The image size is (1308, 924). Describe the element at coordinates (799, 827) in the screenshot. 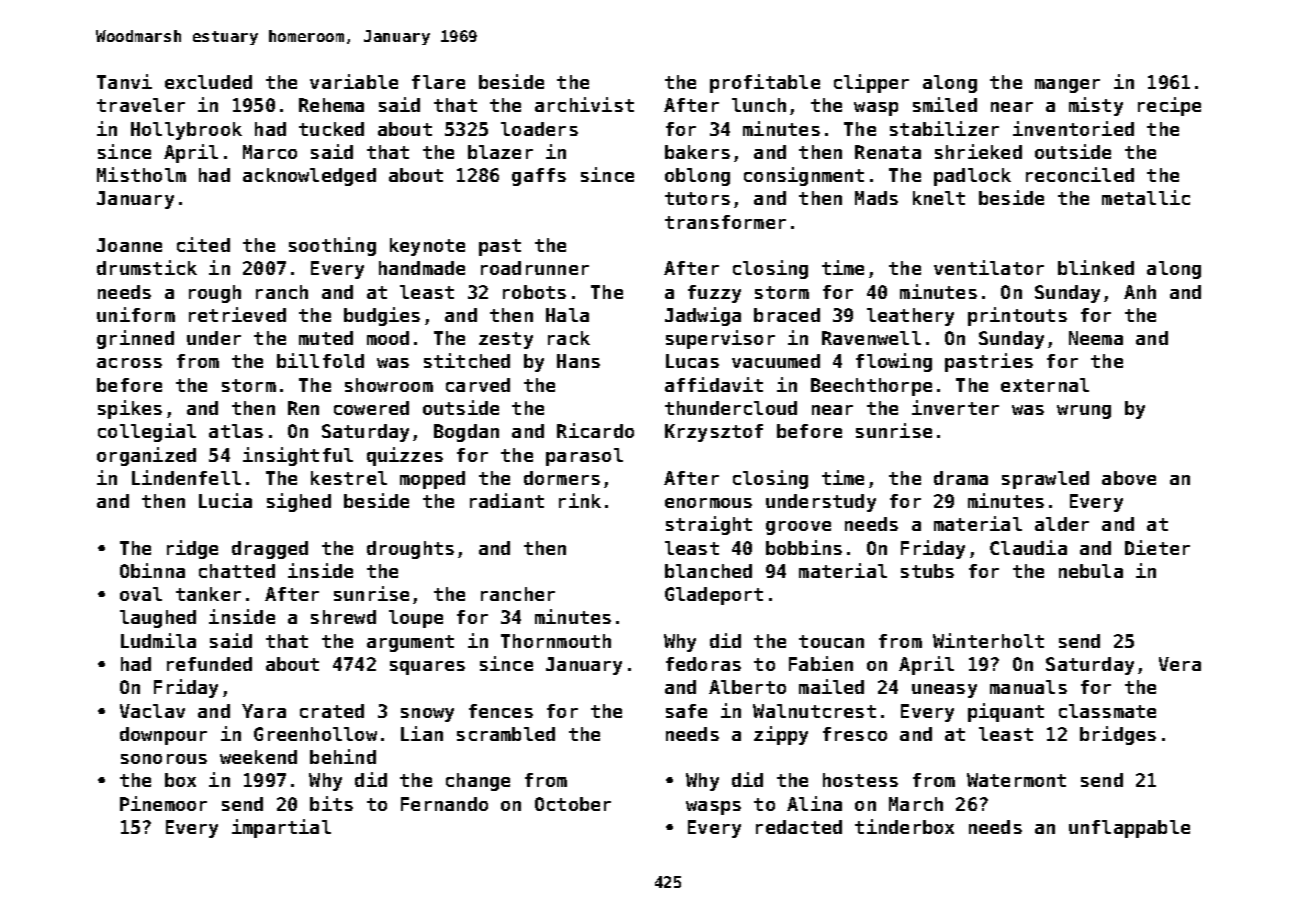

I see `redacted` at that location.
